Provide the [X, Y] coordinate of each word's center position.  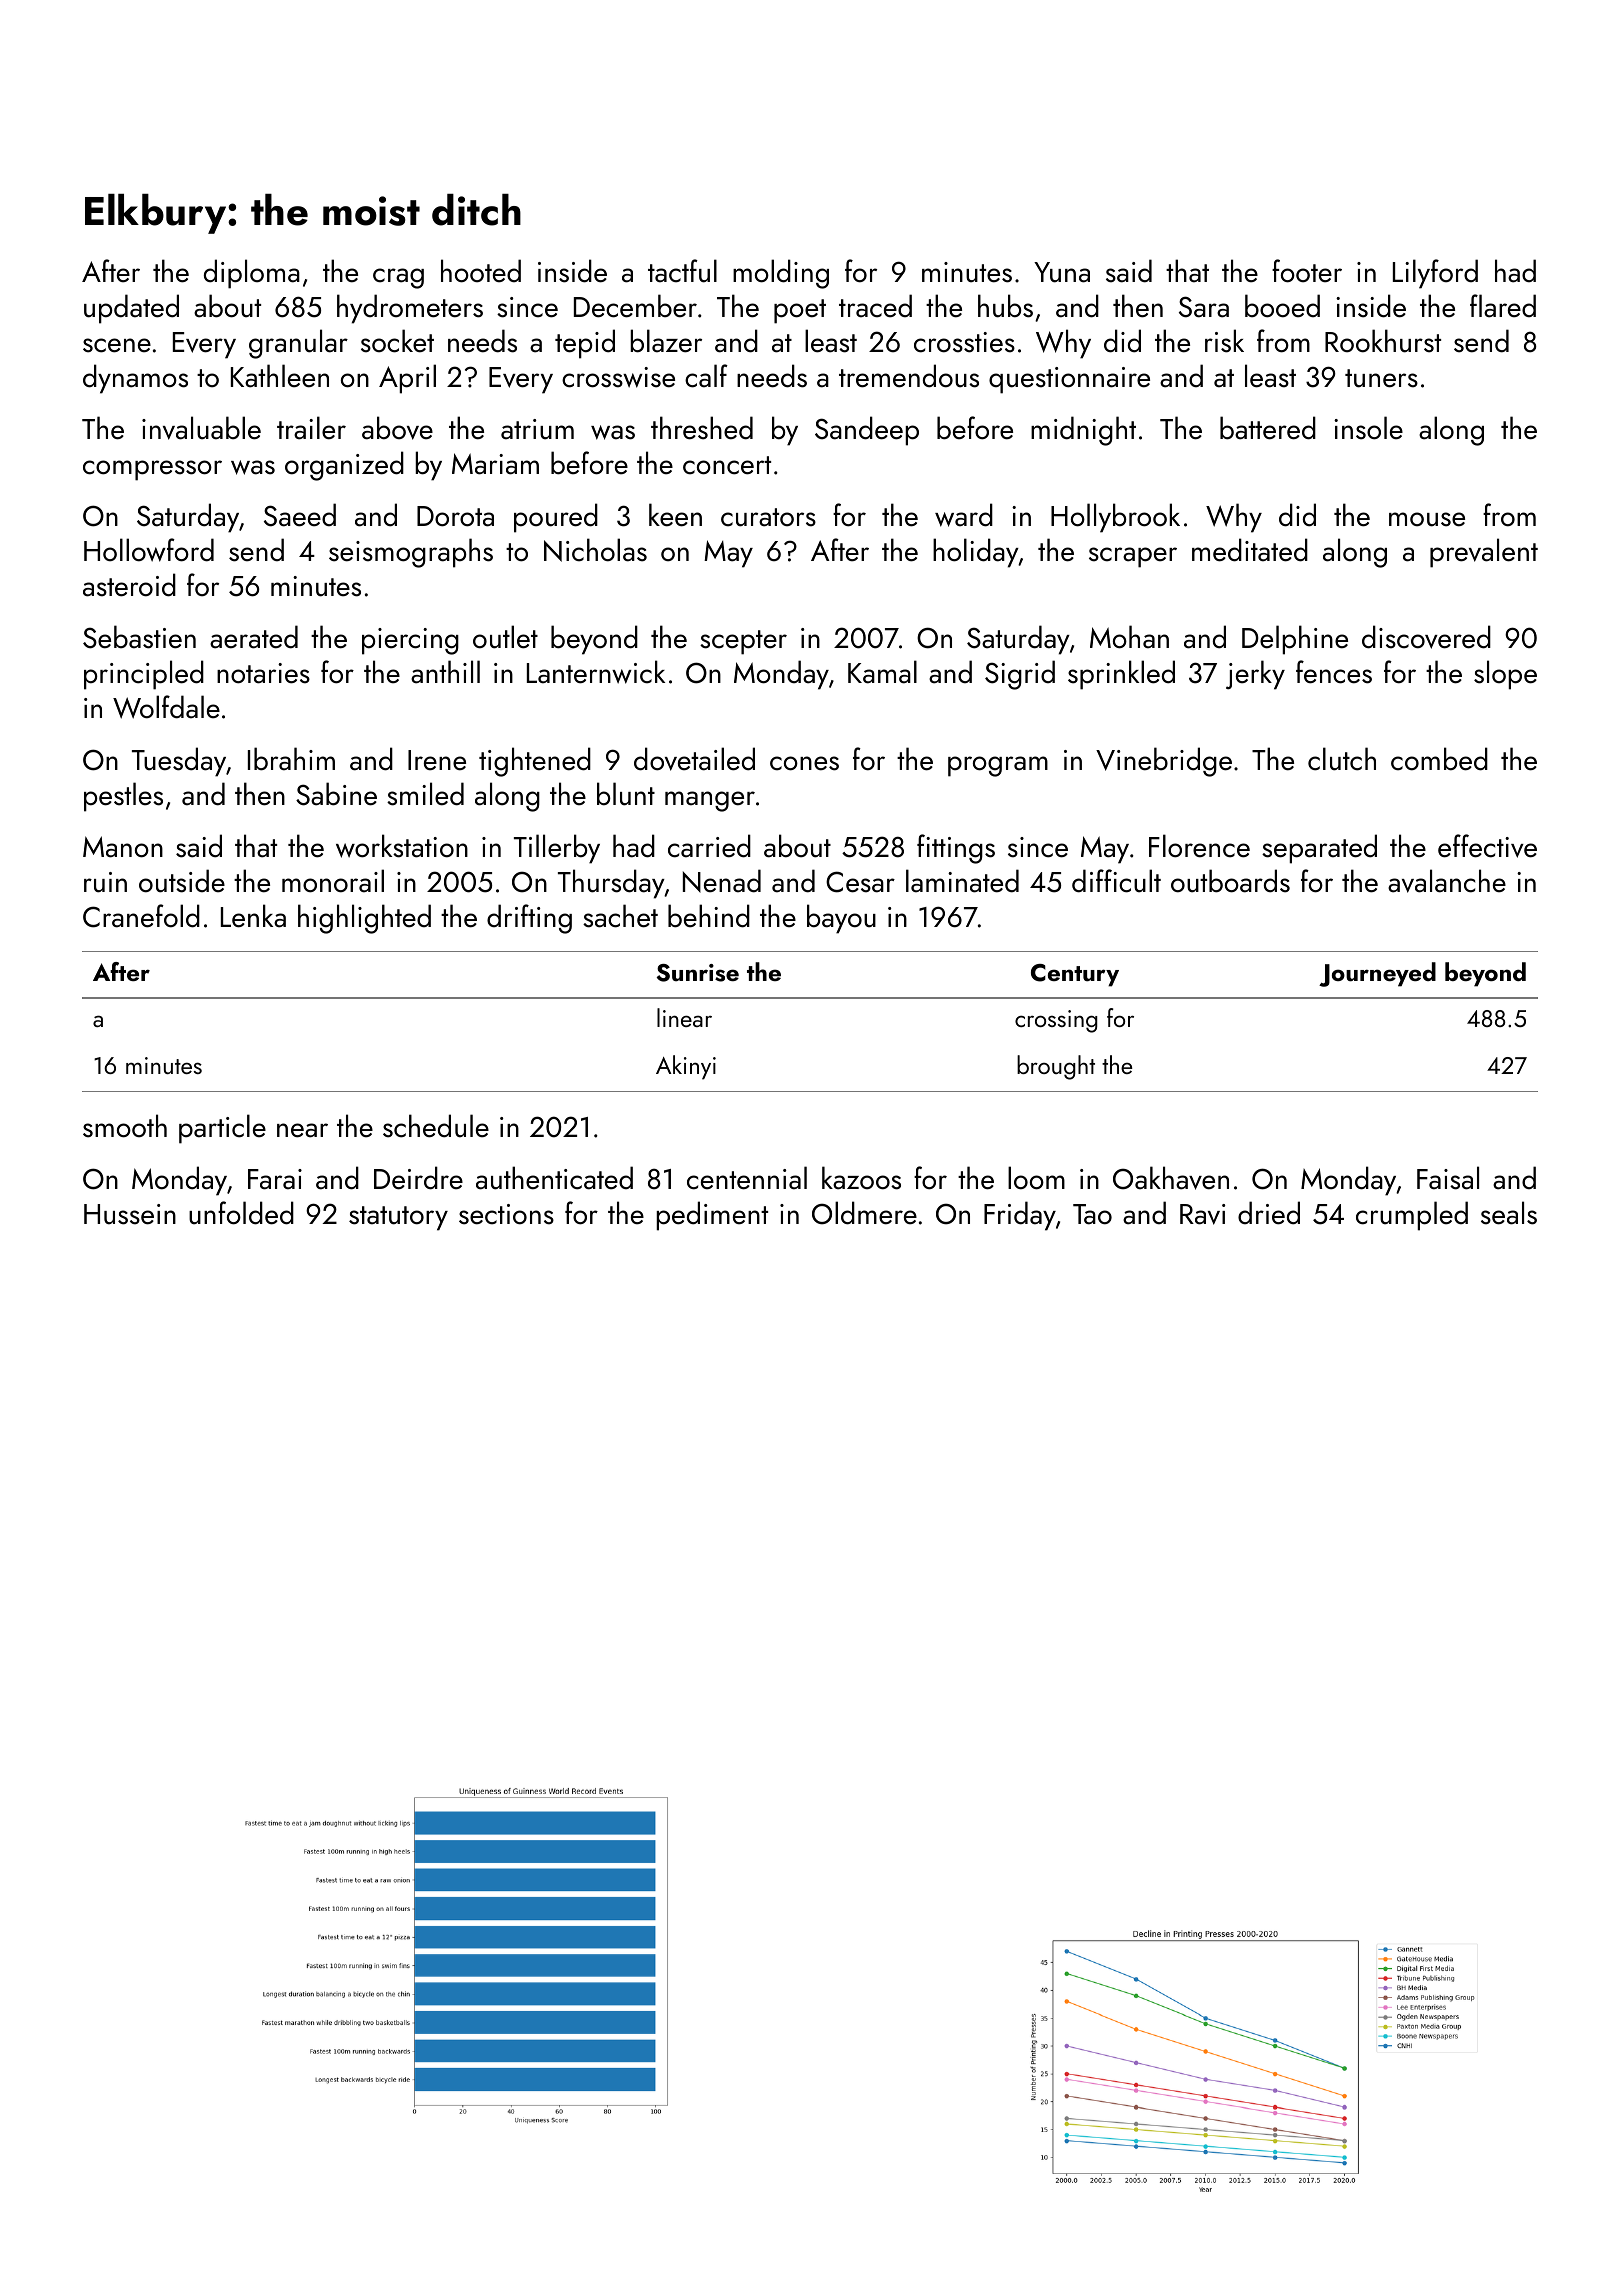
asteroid [129, 585]
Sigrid [1020, 675]
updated [131, 309]
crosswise [618, 377]
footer [1307, 271]
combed [1439, 759]
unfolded [241, 1213]
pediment [712, 1216]
